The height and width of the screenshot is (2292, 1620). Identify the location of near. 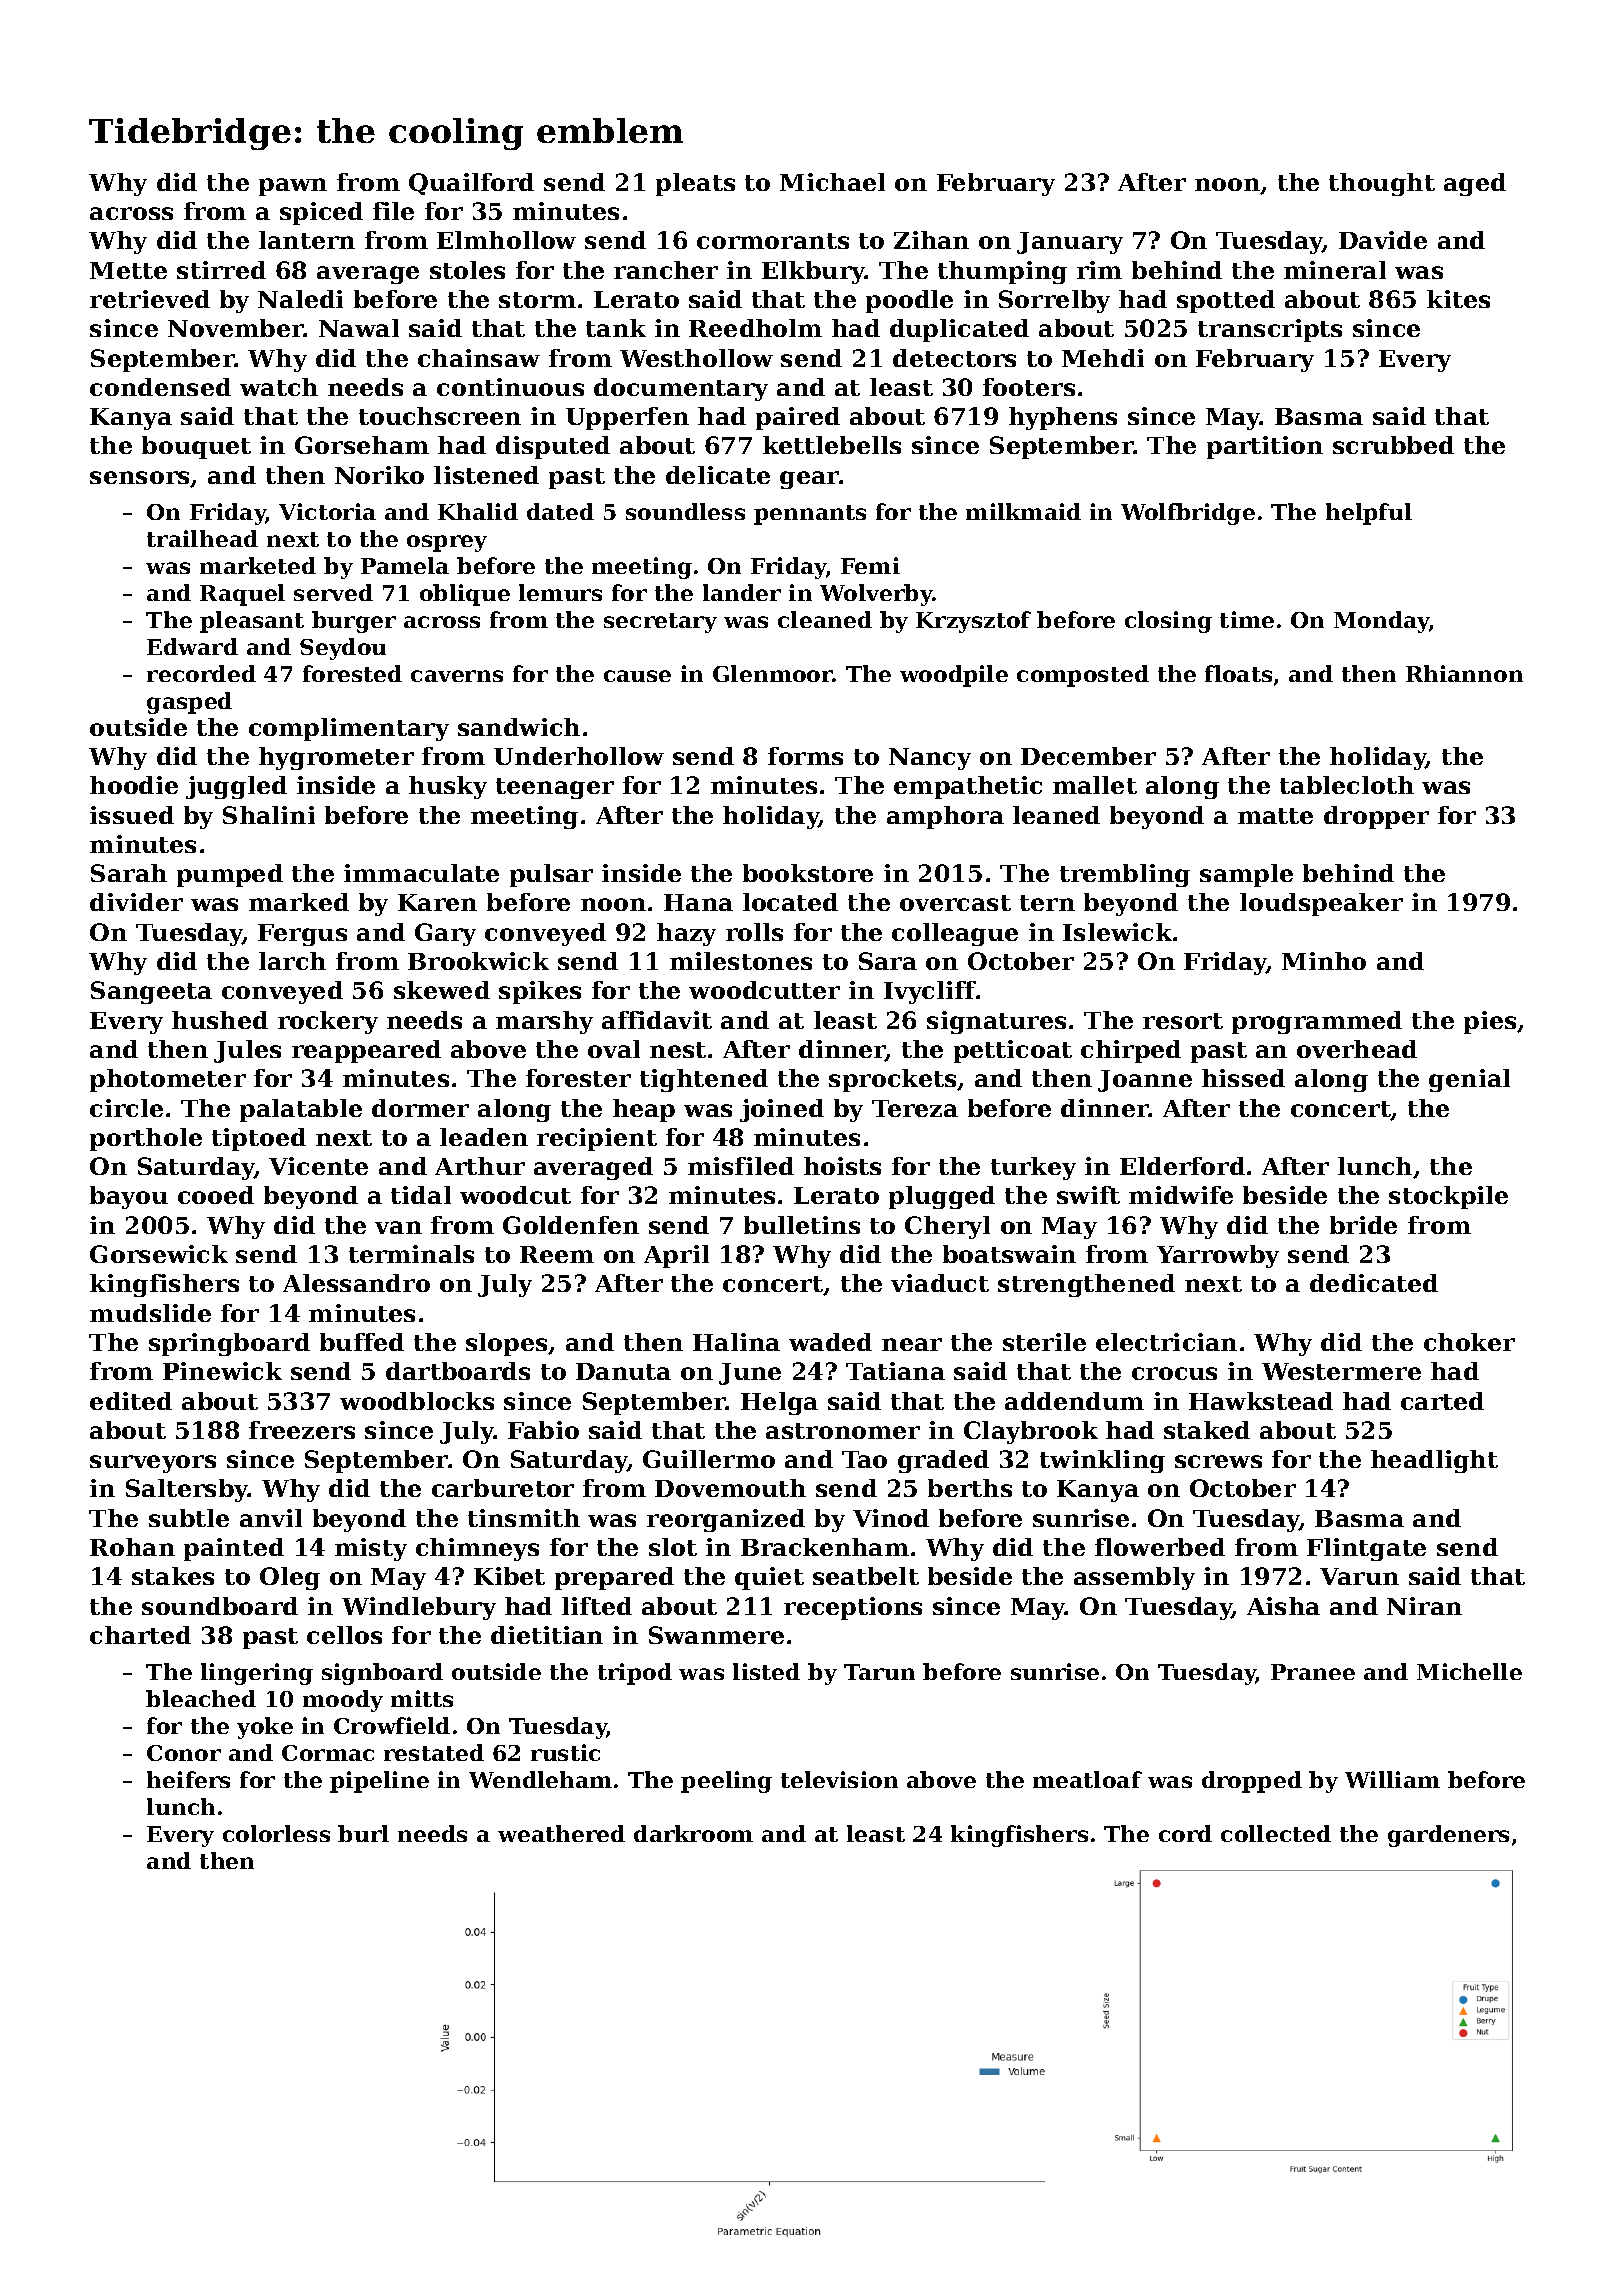
(912, 1344).
